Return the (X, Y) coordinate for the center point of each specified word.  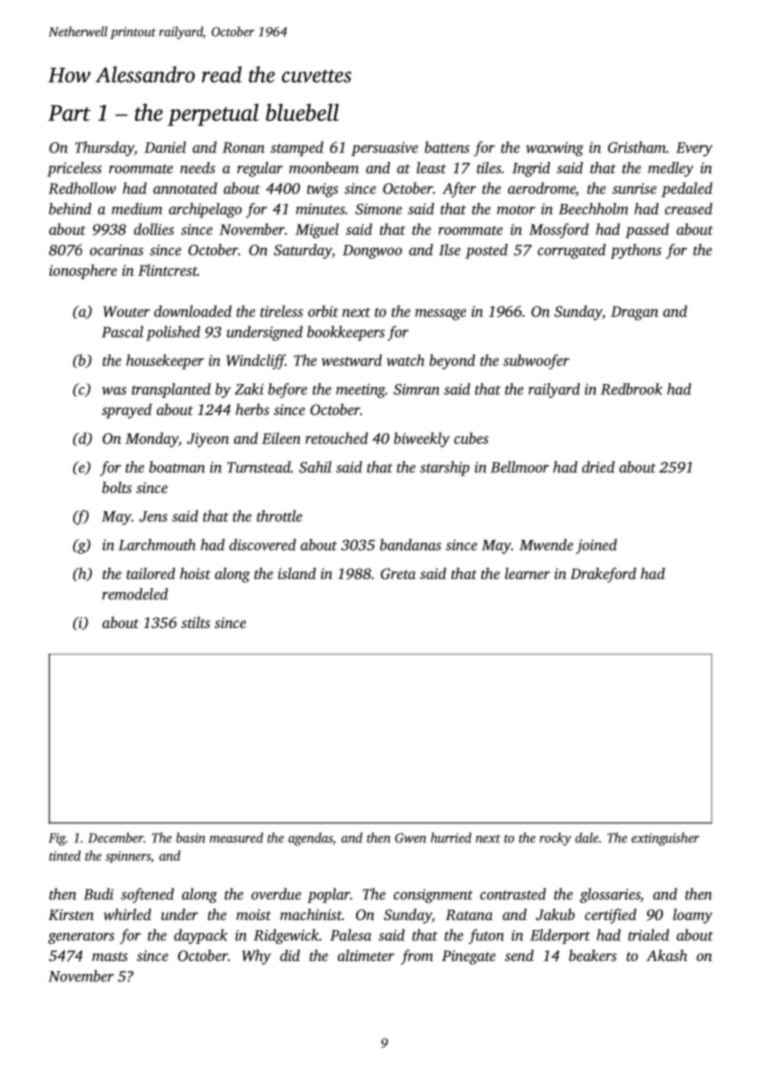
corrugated (572, 251)
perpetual (213, 114)
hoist (195, 573)
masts (110, 956)
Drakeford (603, 575)
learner (527, 573)
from (417, 957)
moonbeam (324, 168)
